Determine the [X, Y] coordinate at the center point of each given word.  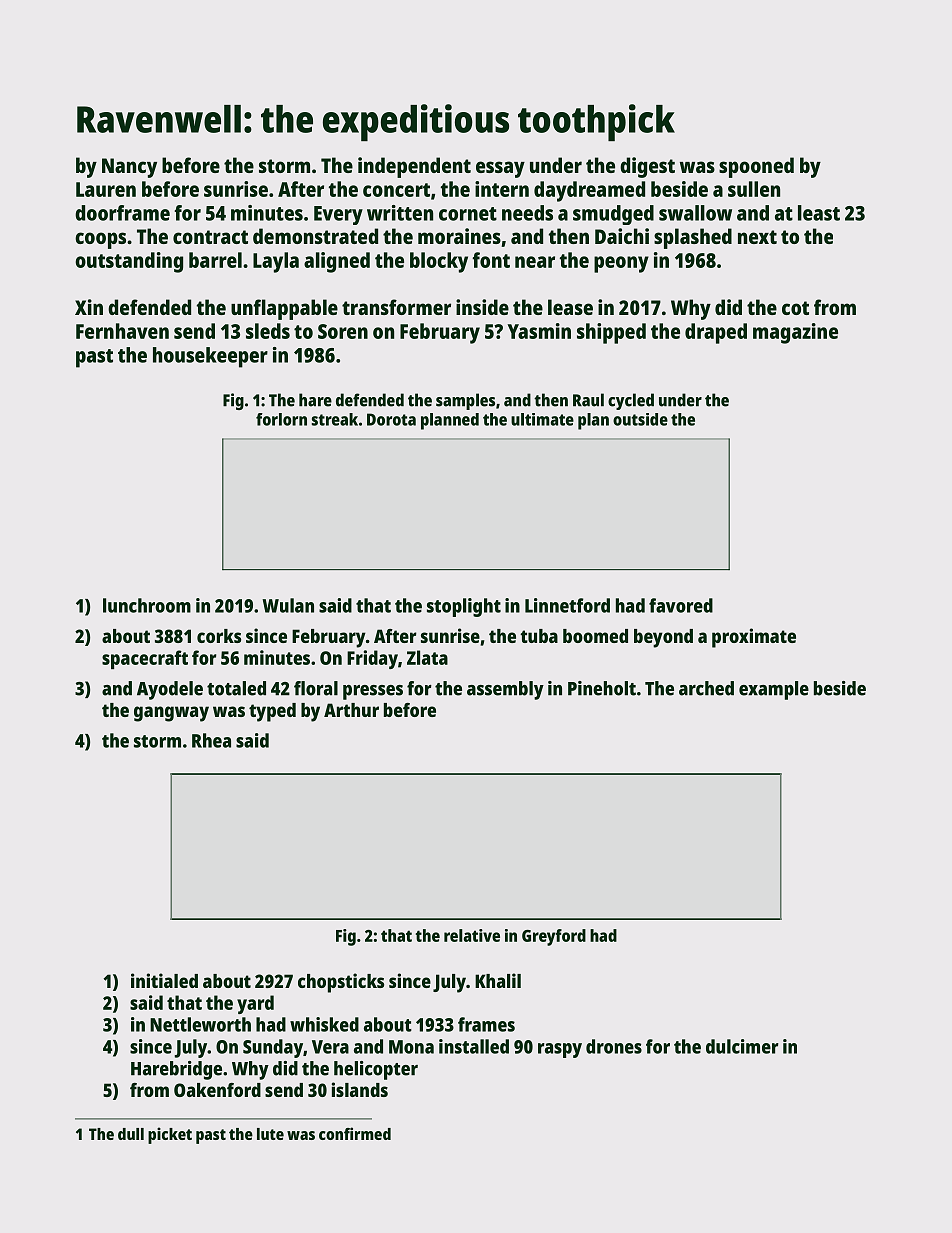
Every [338, 215]
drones [614, 1046]
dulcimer [742, 1046]
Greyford [554, 937]
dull [131, 1134]
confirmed [355, 1133]
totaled [236, 688]
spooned [756, 167]
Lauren [106, 189]
